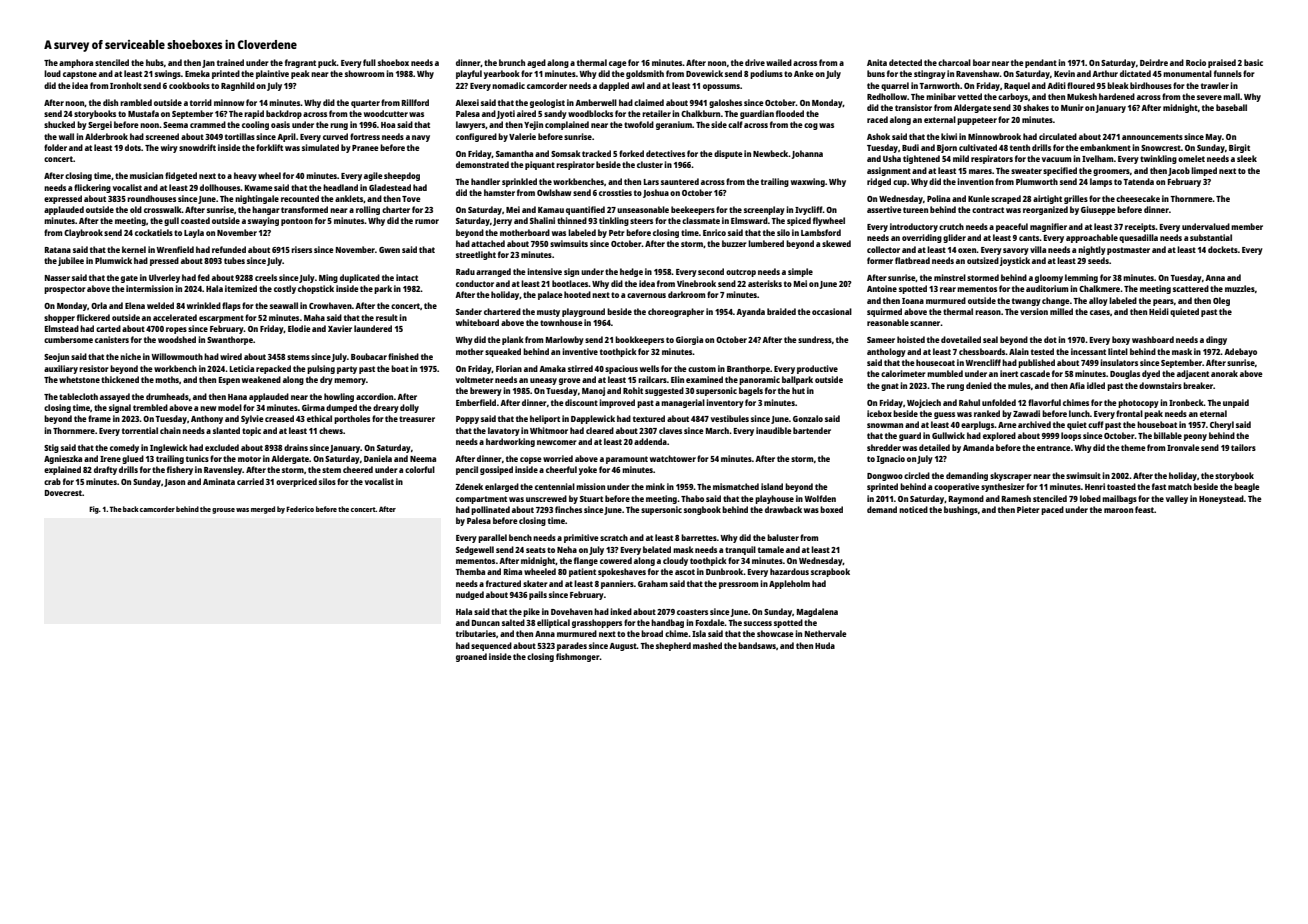 This image has height=924, width=1308. Describe the element at coordinates (725, 571) in the image. I see `Dunbrook` at that location.
